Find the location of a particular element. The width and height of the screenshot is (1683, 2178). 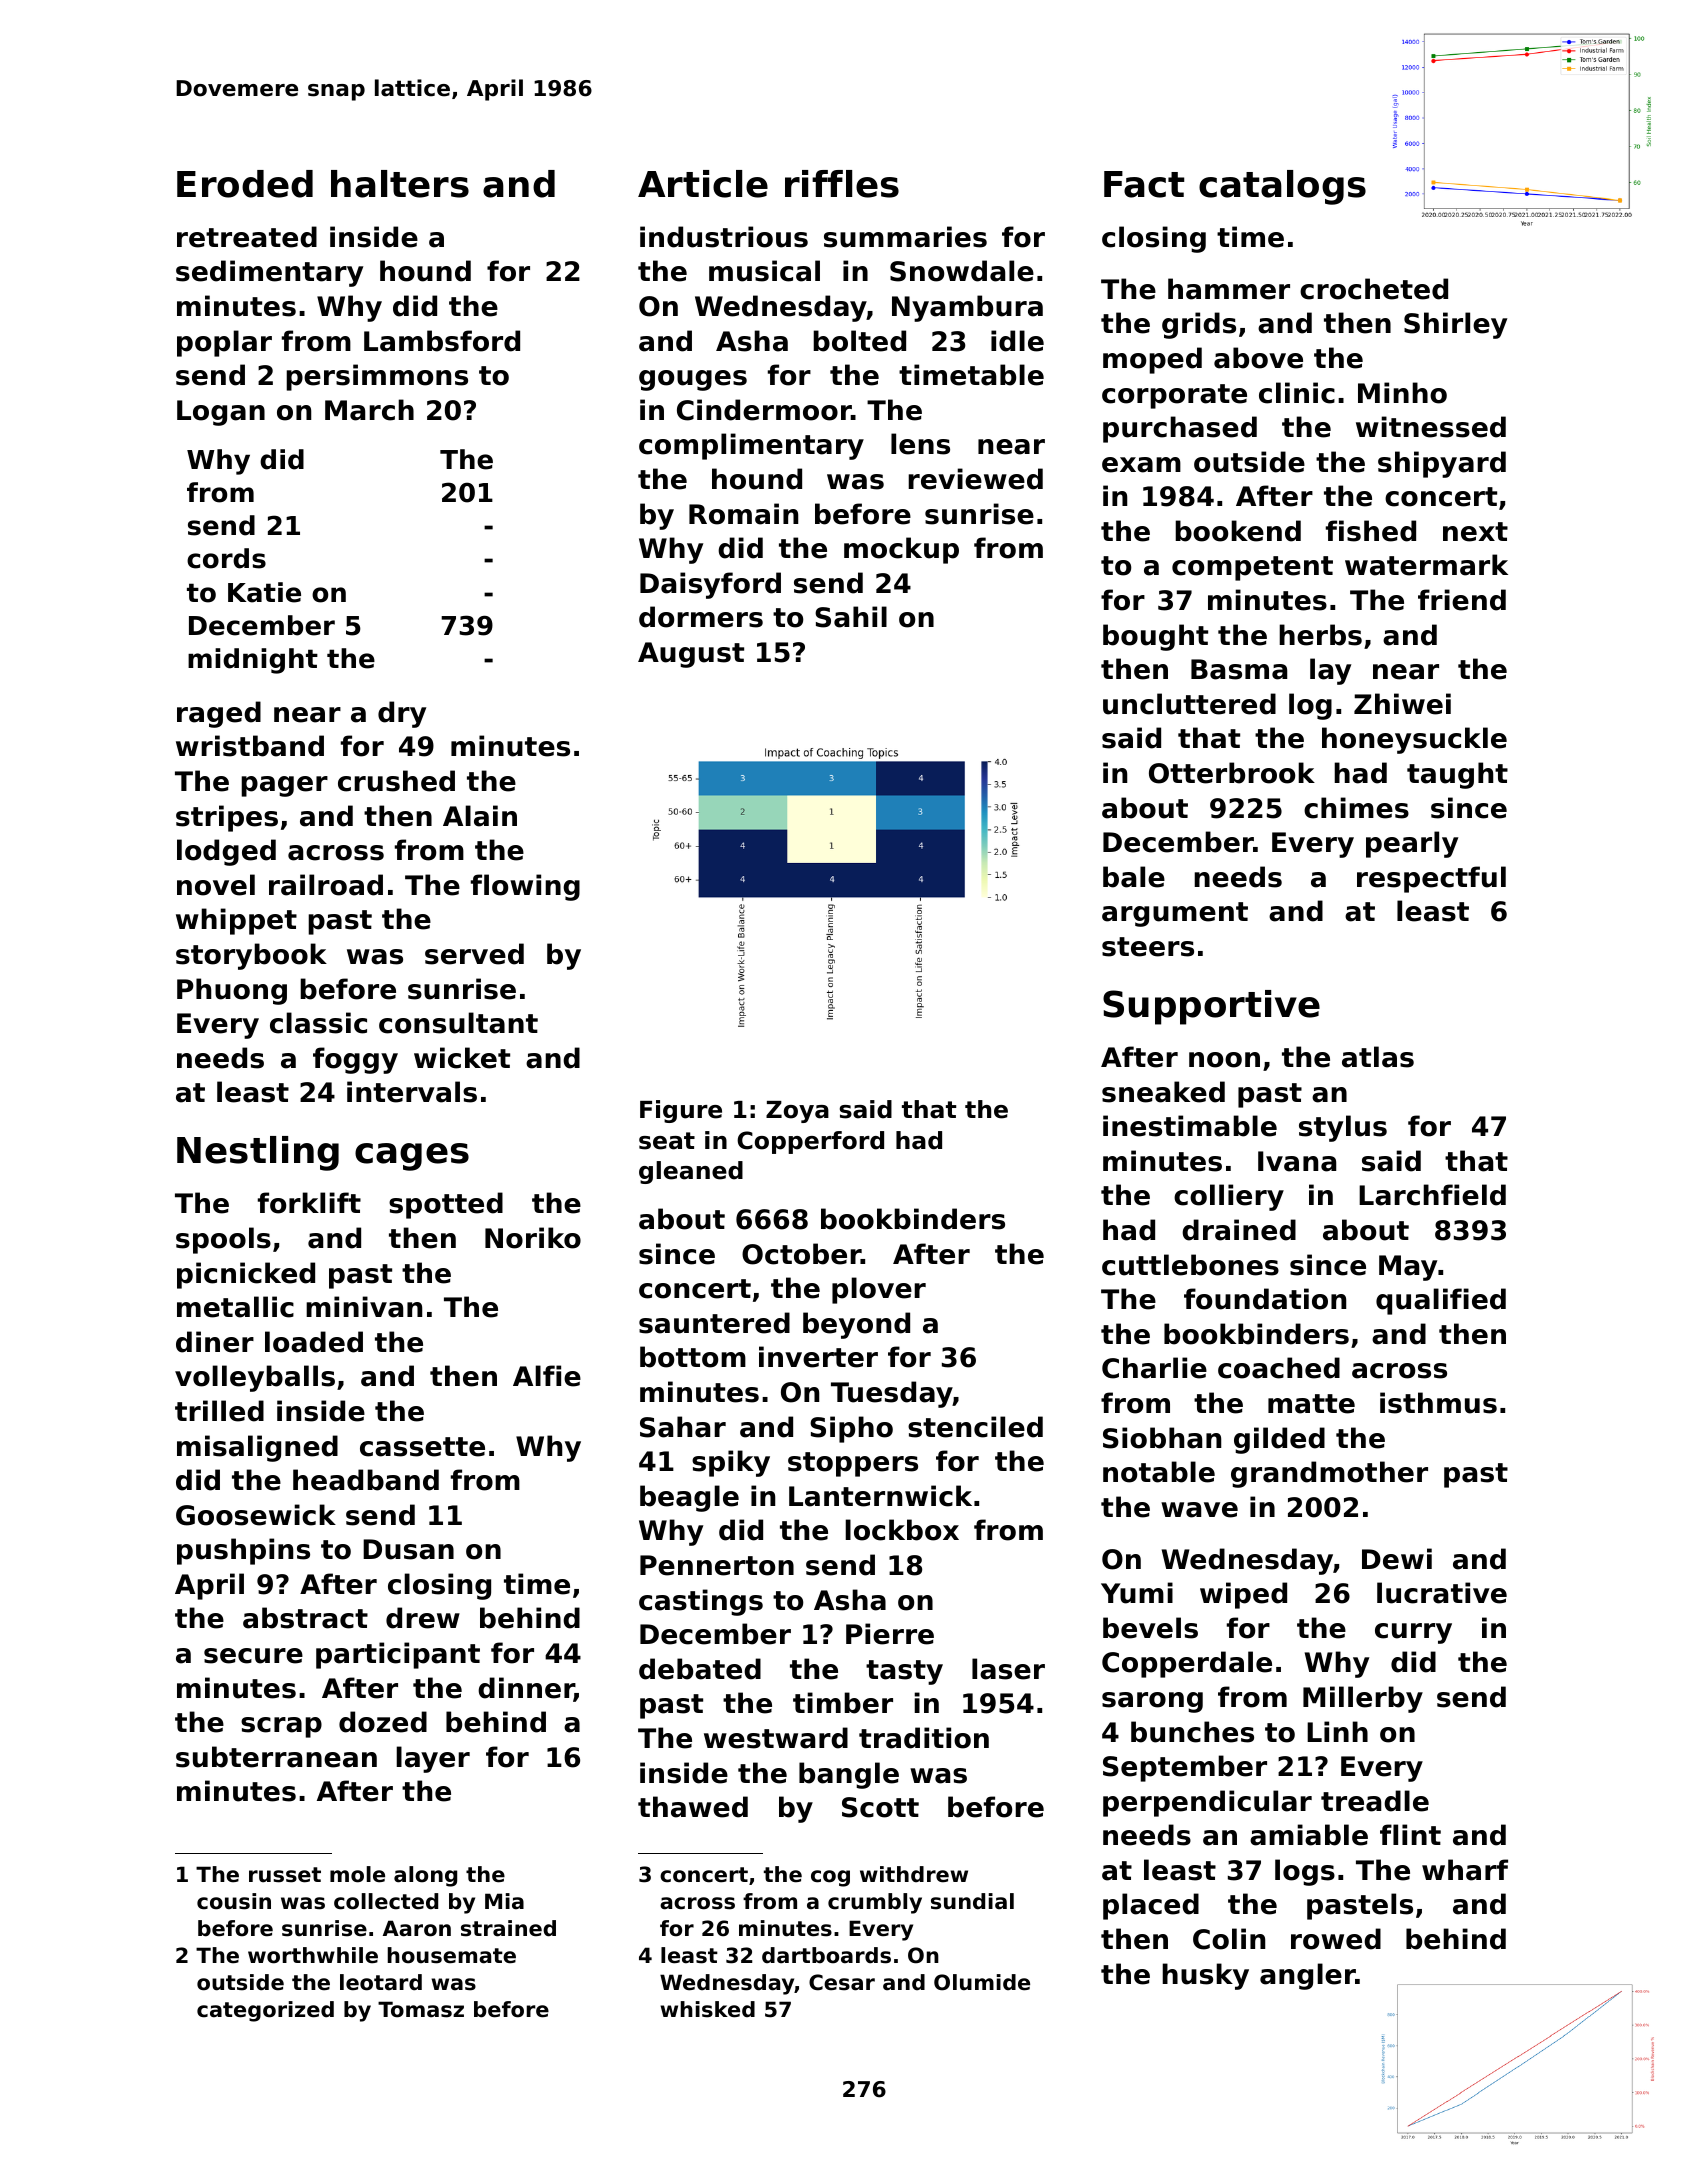

halters is located at coordinates (400, 184).
